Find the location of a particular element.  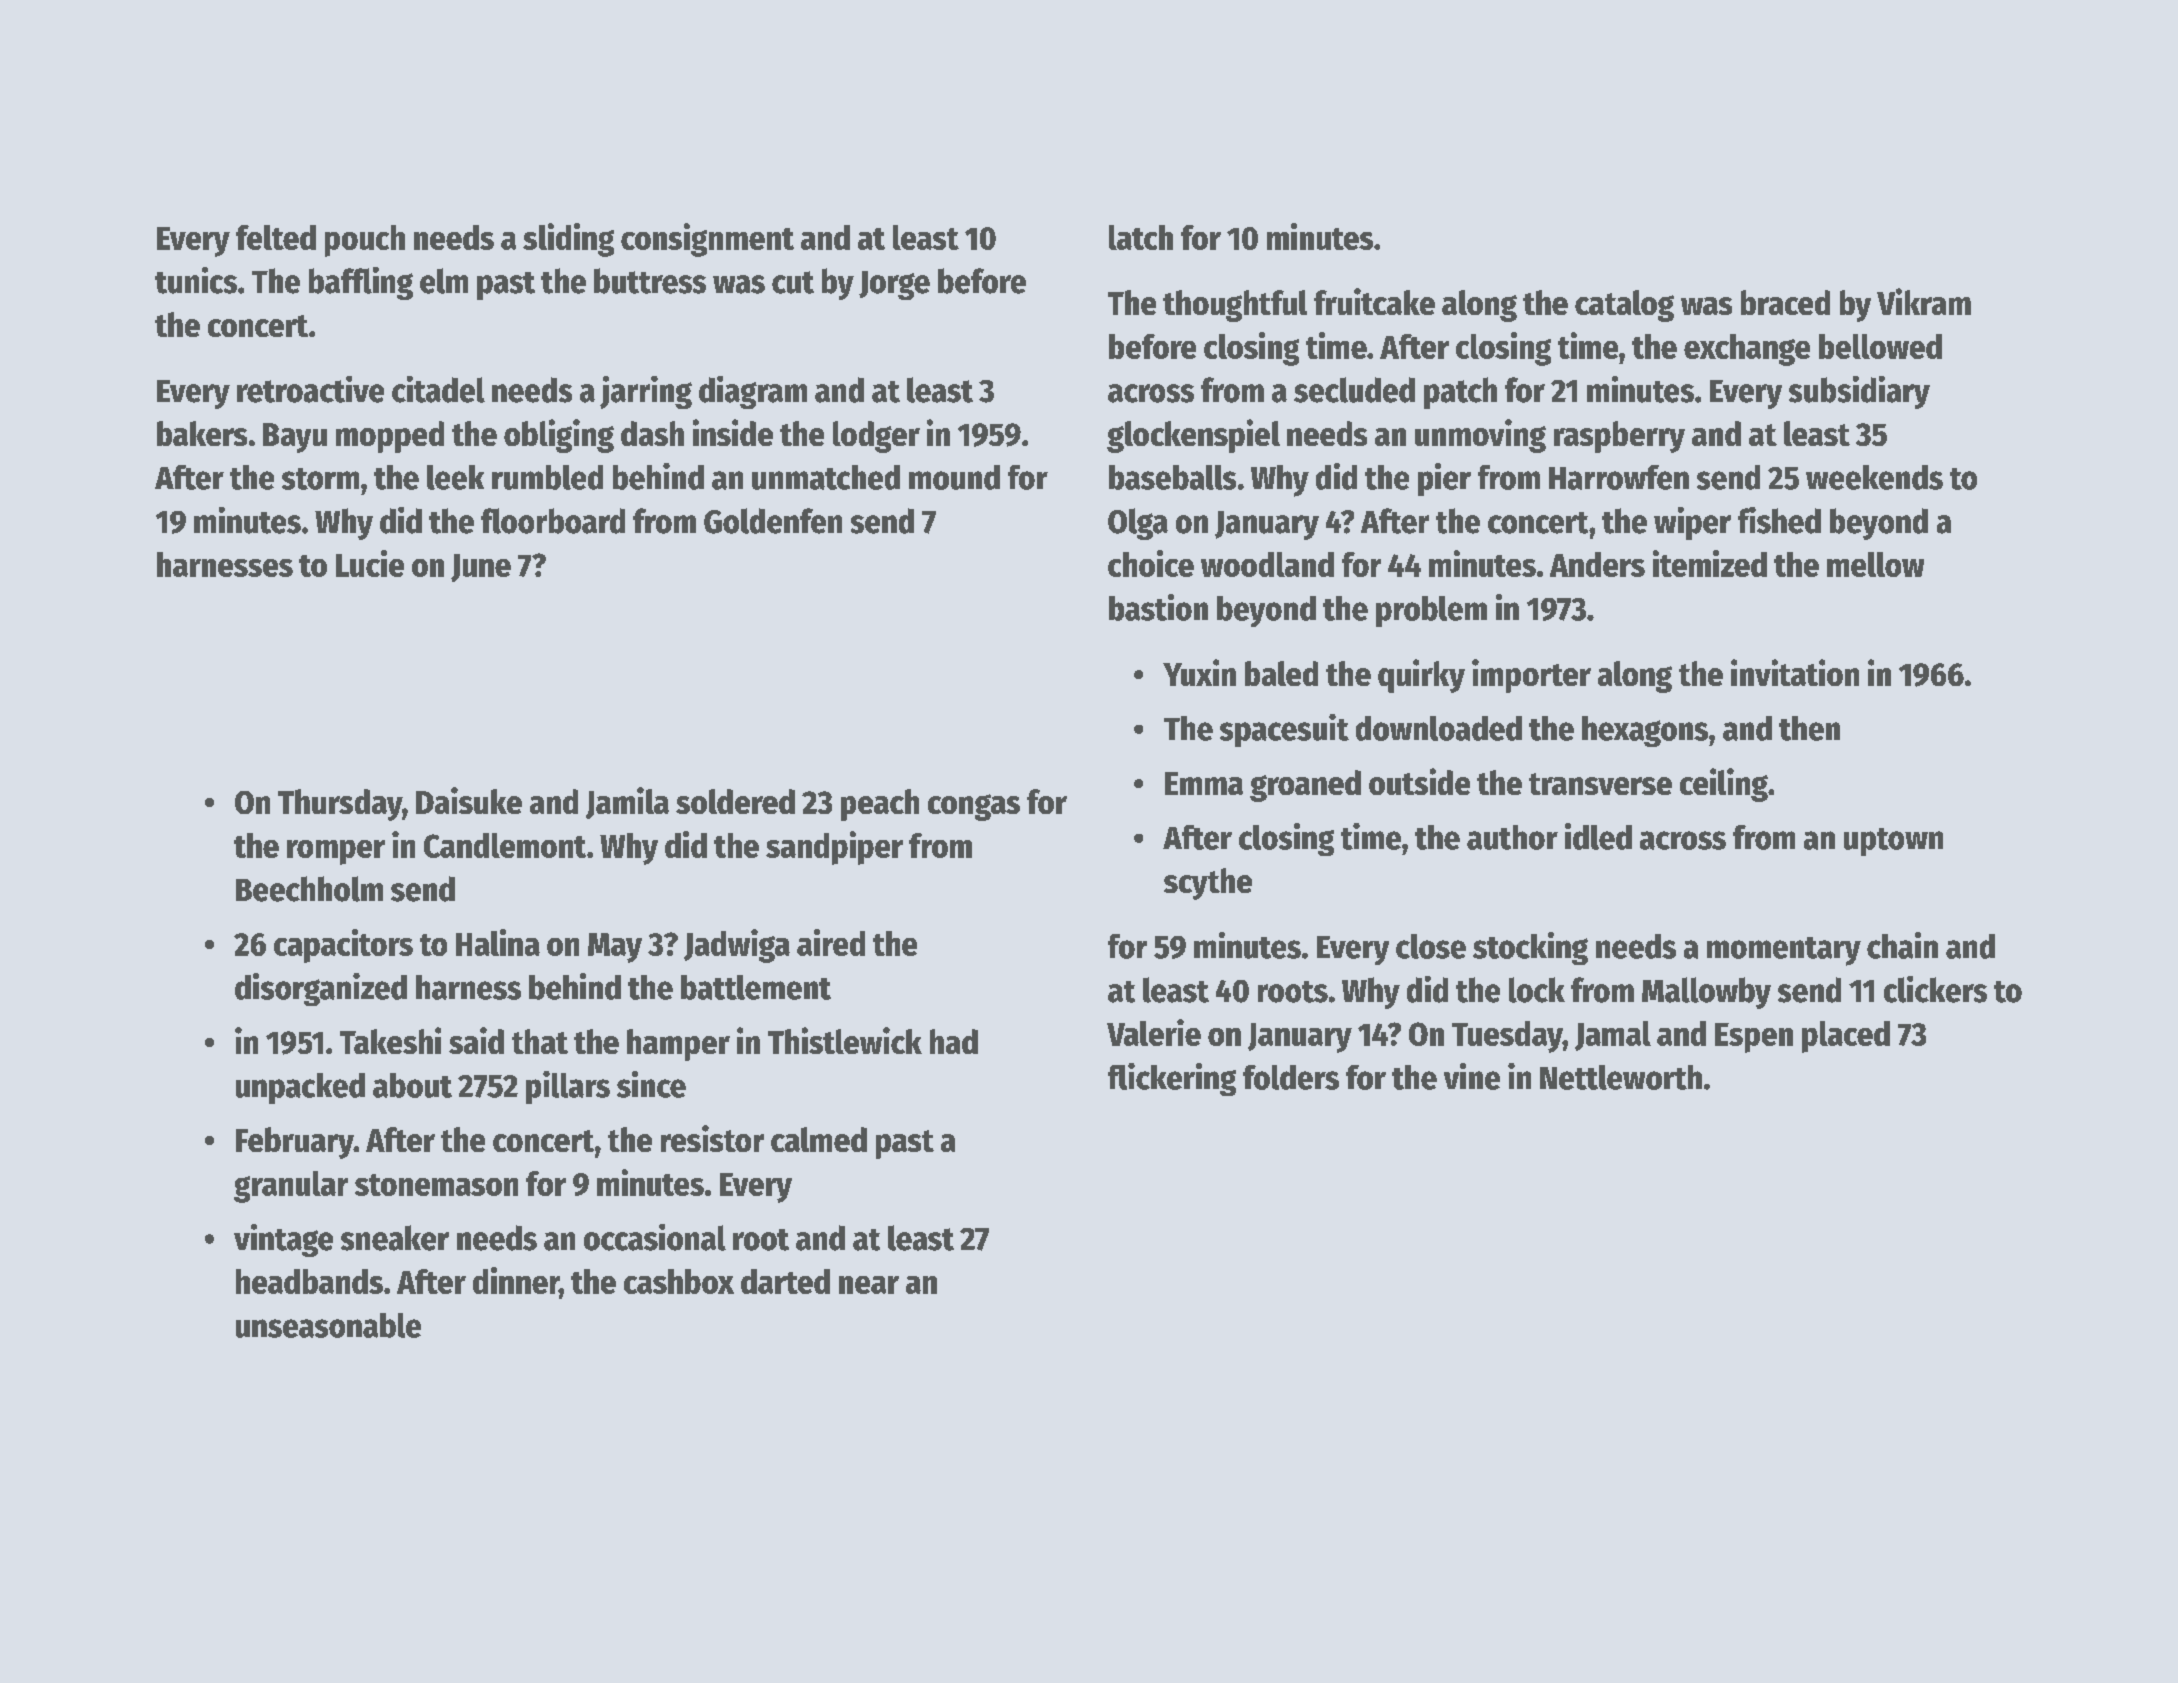

June is located at coordinates (481, 568).
